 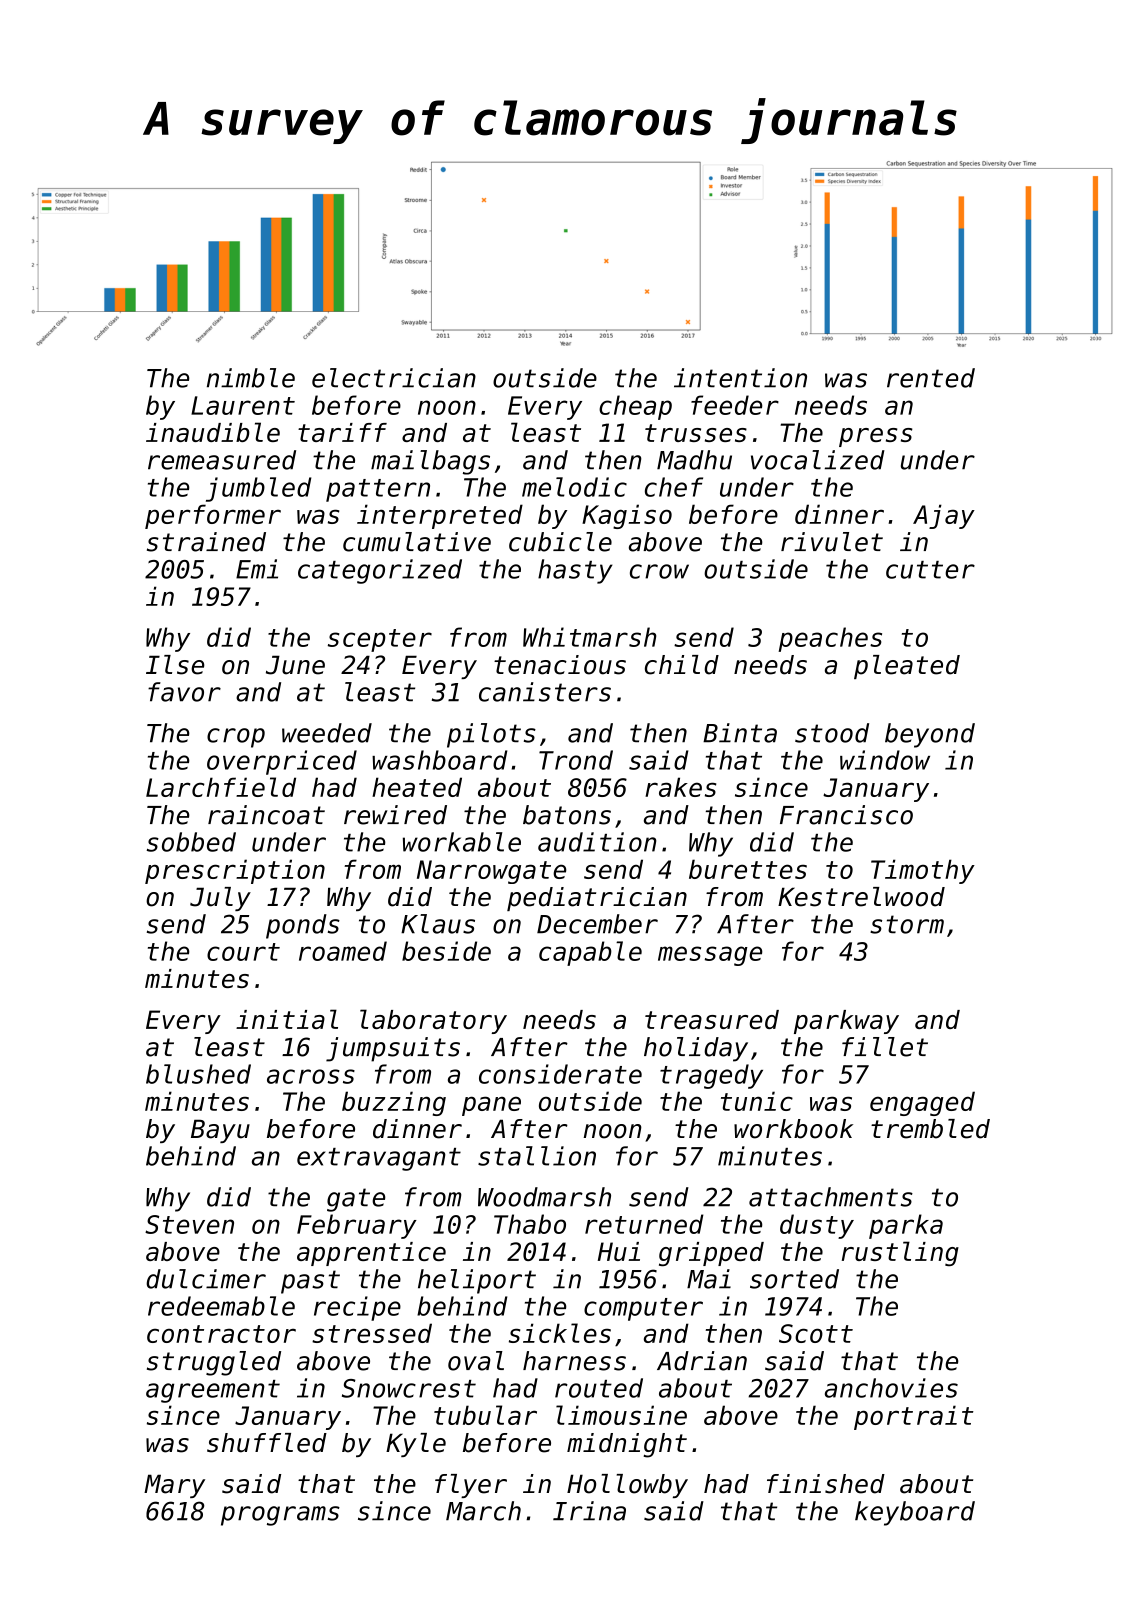 What do you see at coordinates (930, 570) in the image?
I see `cutter` at bounding box center [930, 570].
